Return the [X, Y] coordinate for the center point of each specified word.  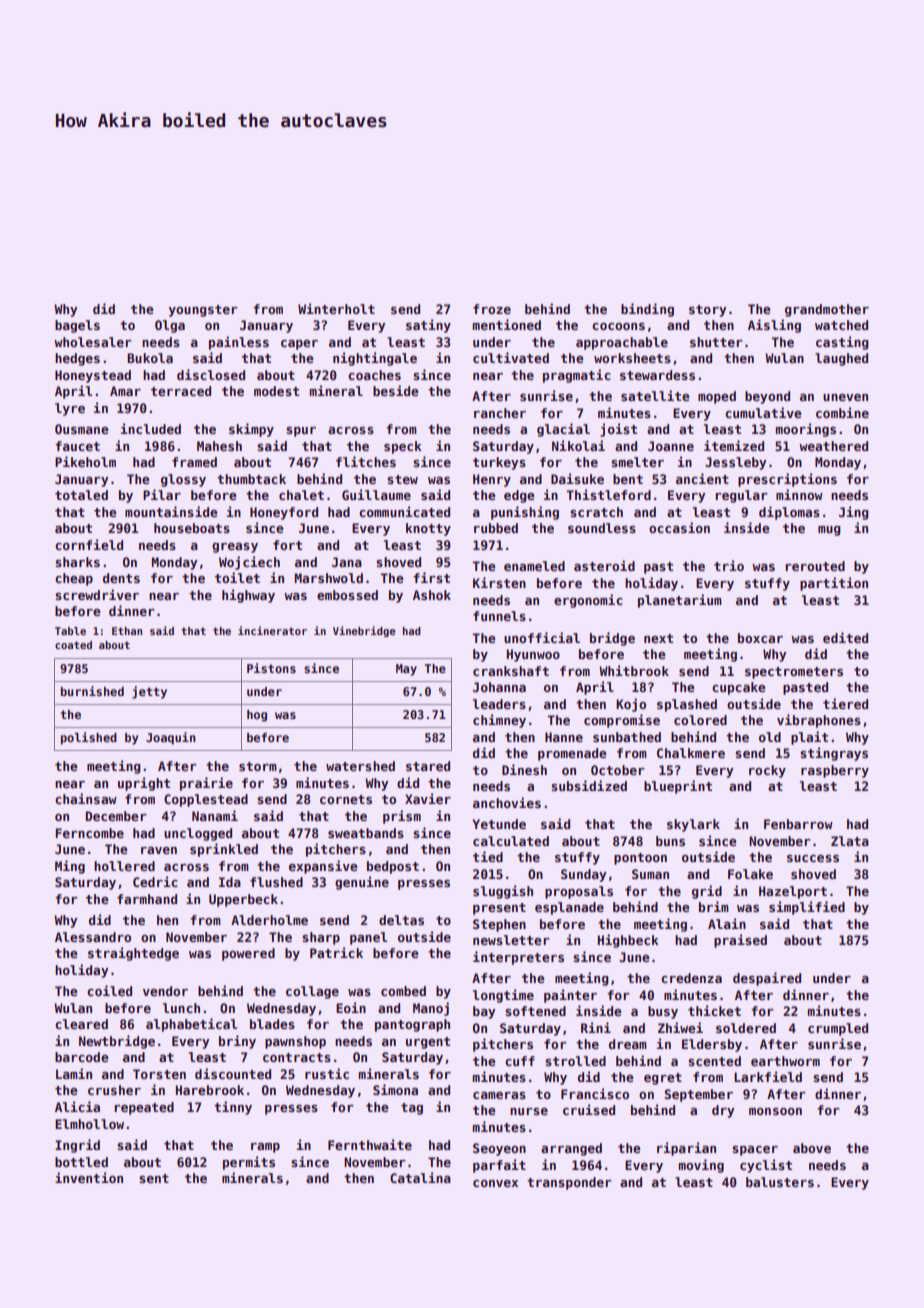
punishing [525, 513]
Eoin [351, 1007]
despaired [767, 979]
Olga [170, 326]
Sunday [583, 875]
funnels [499, 616]
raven [159, 850]
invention [89, 1177]
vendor [165, 991]
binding [647, 310]
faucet [77, 446]
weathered [833, 446]
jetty [149, 692]
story [707, 311]
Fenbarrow [798, 824]
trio [729, 565]
